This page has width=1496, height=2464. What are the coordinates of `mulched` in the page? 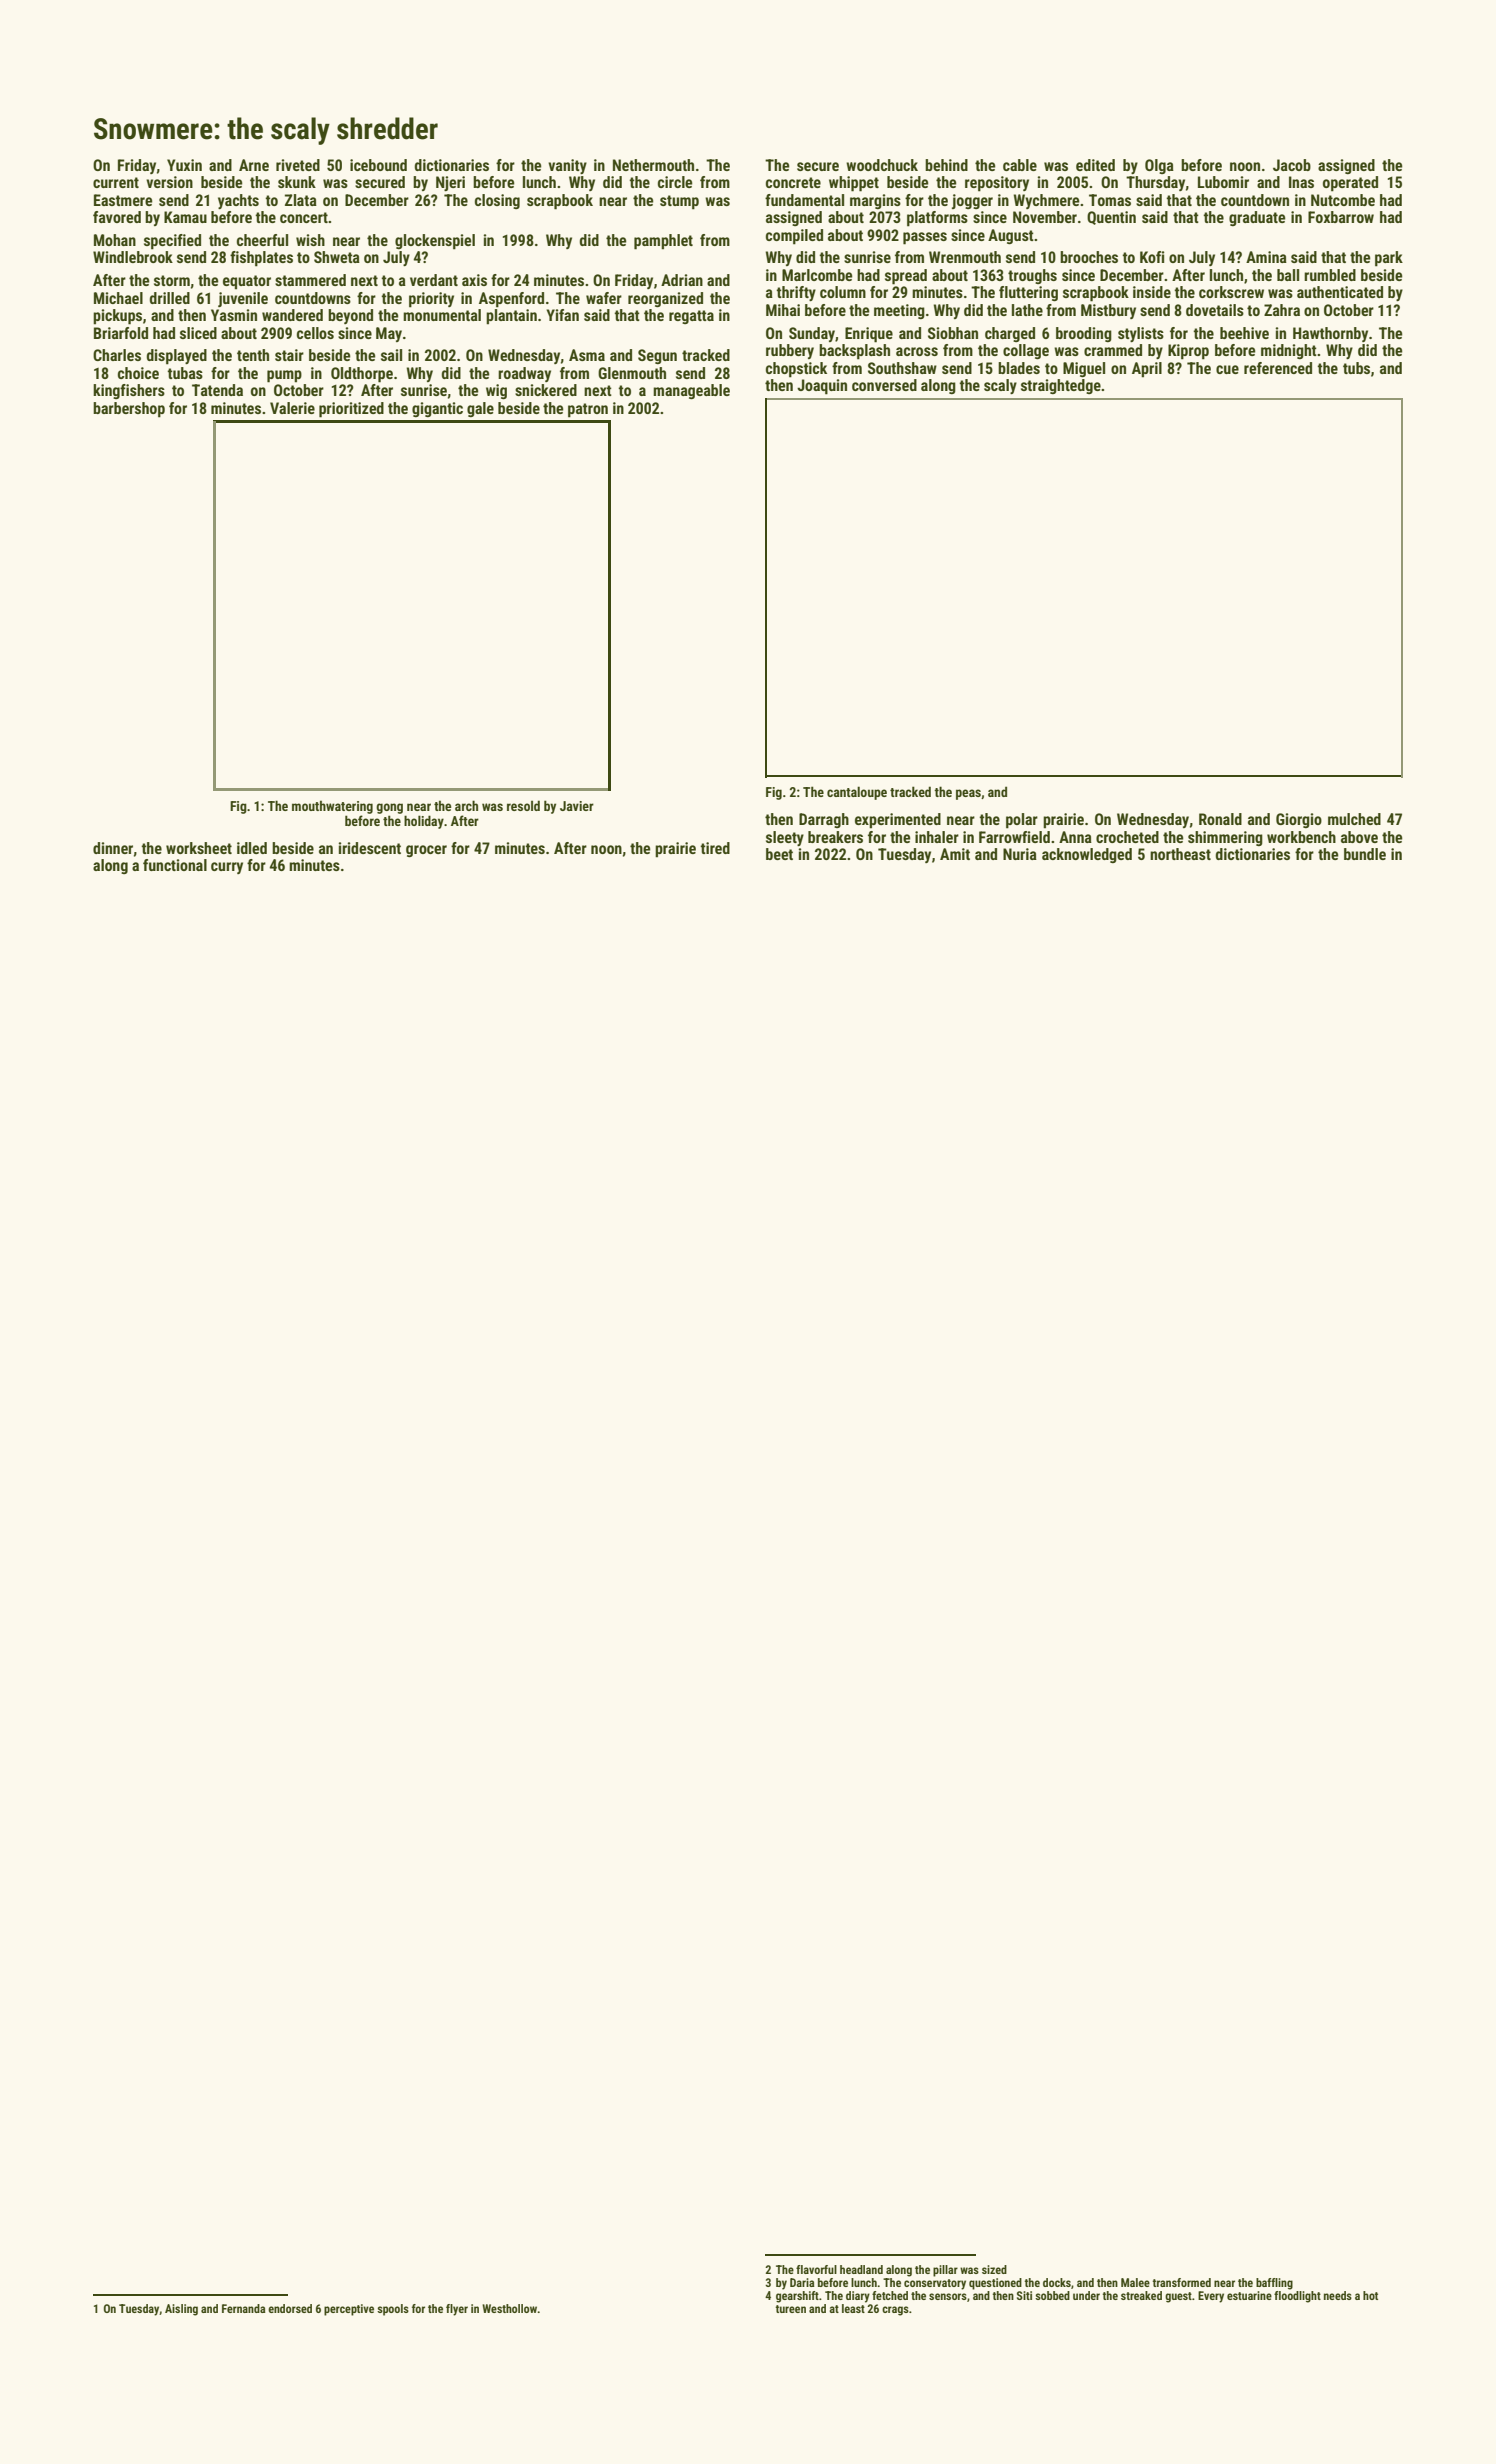 It's located at (1354, 819).
